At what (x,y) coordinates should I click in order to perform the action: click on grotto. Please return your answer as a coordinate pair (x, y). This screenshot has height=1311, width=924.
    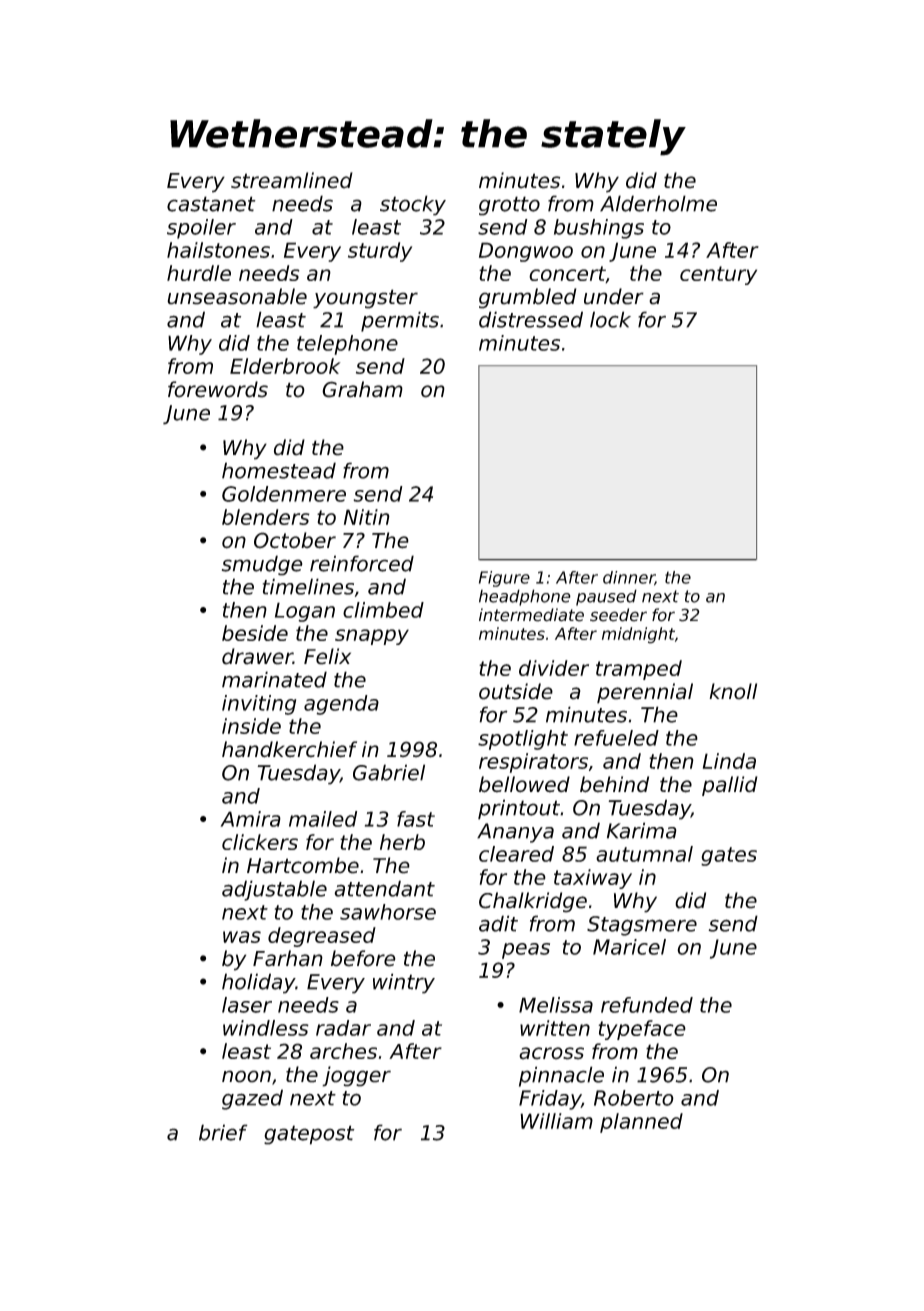
    Looking at the image, I should click on (509, 206).
